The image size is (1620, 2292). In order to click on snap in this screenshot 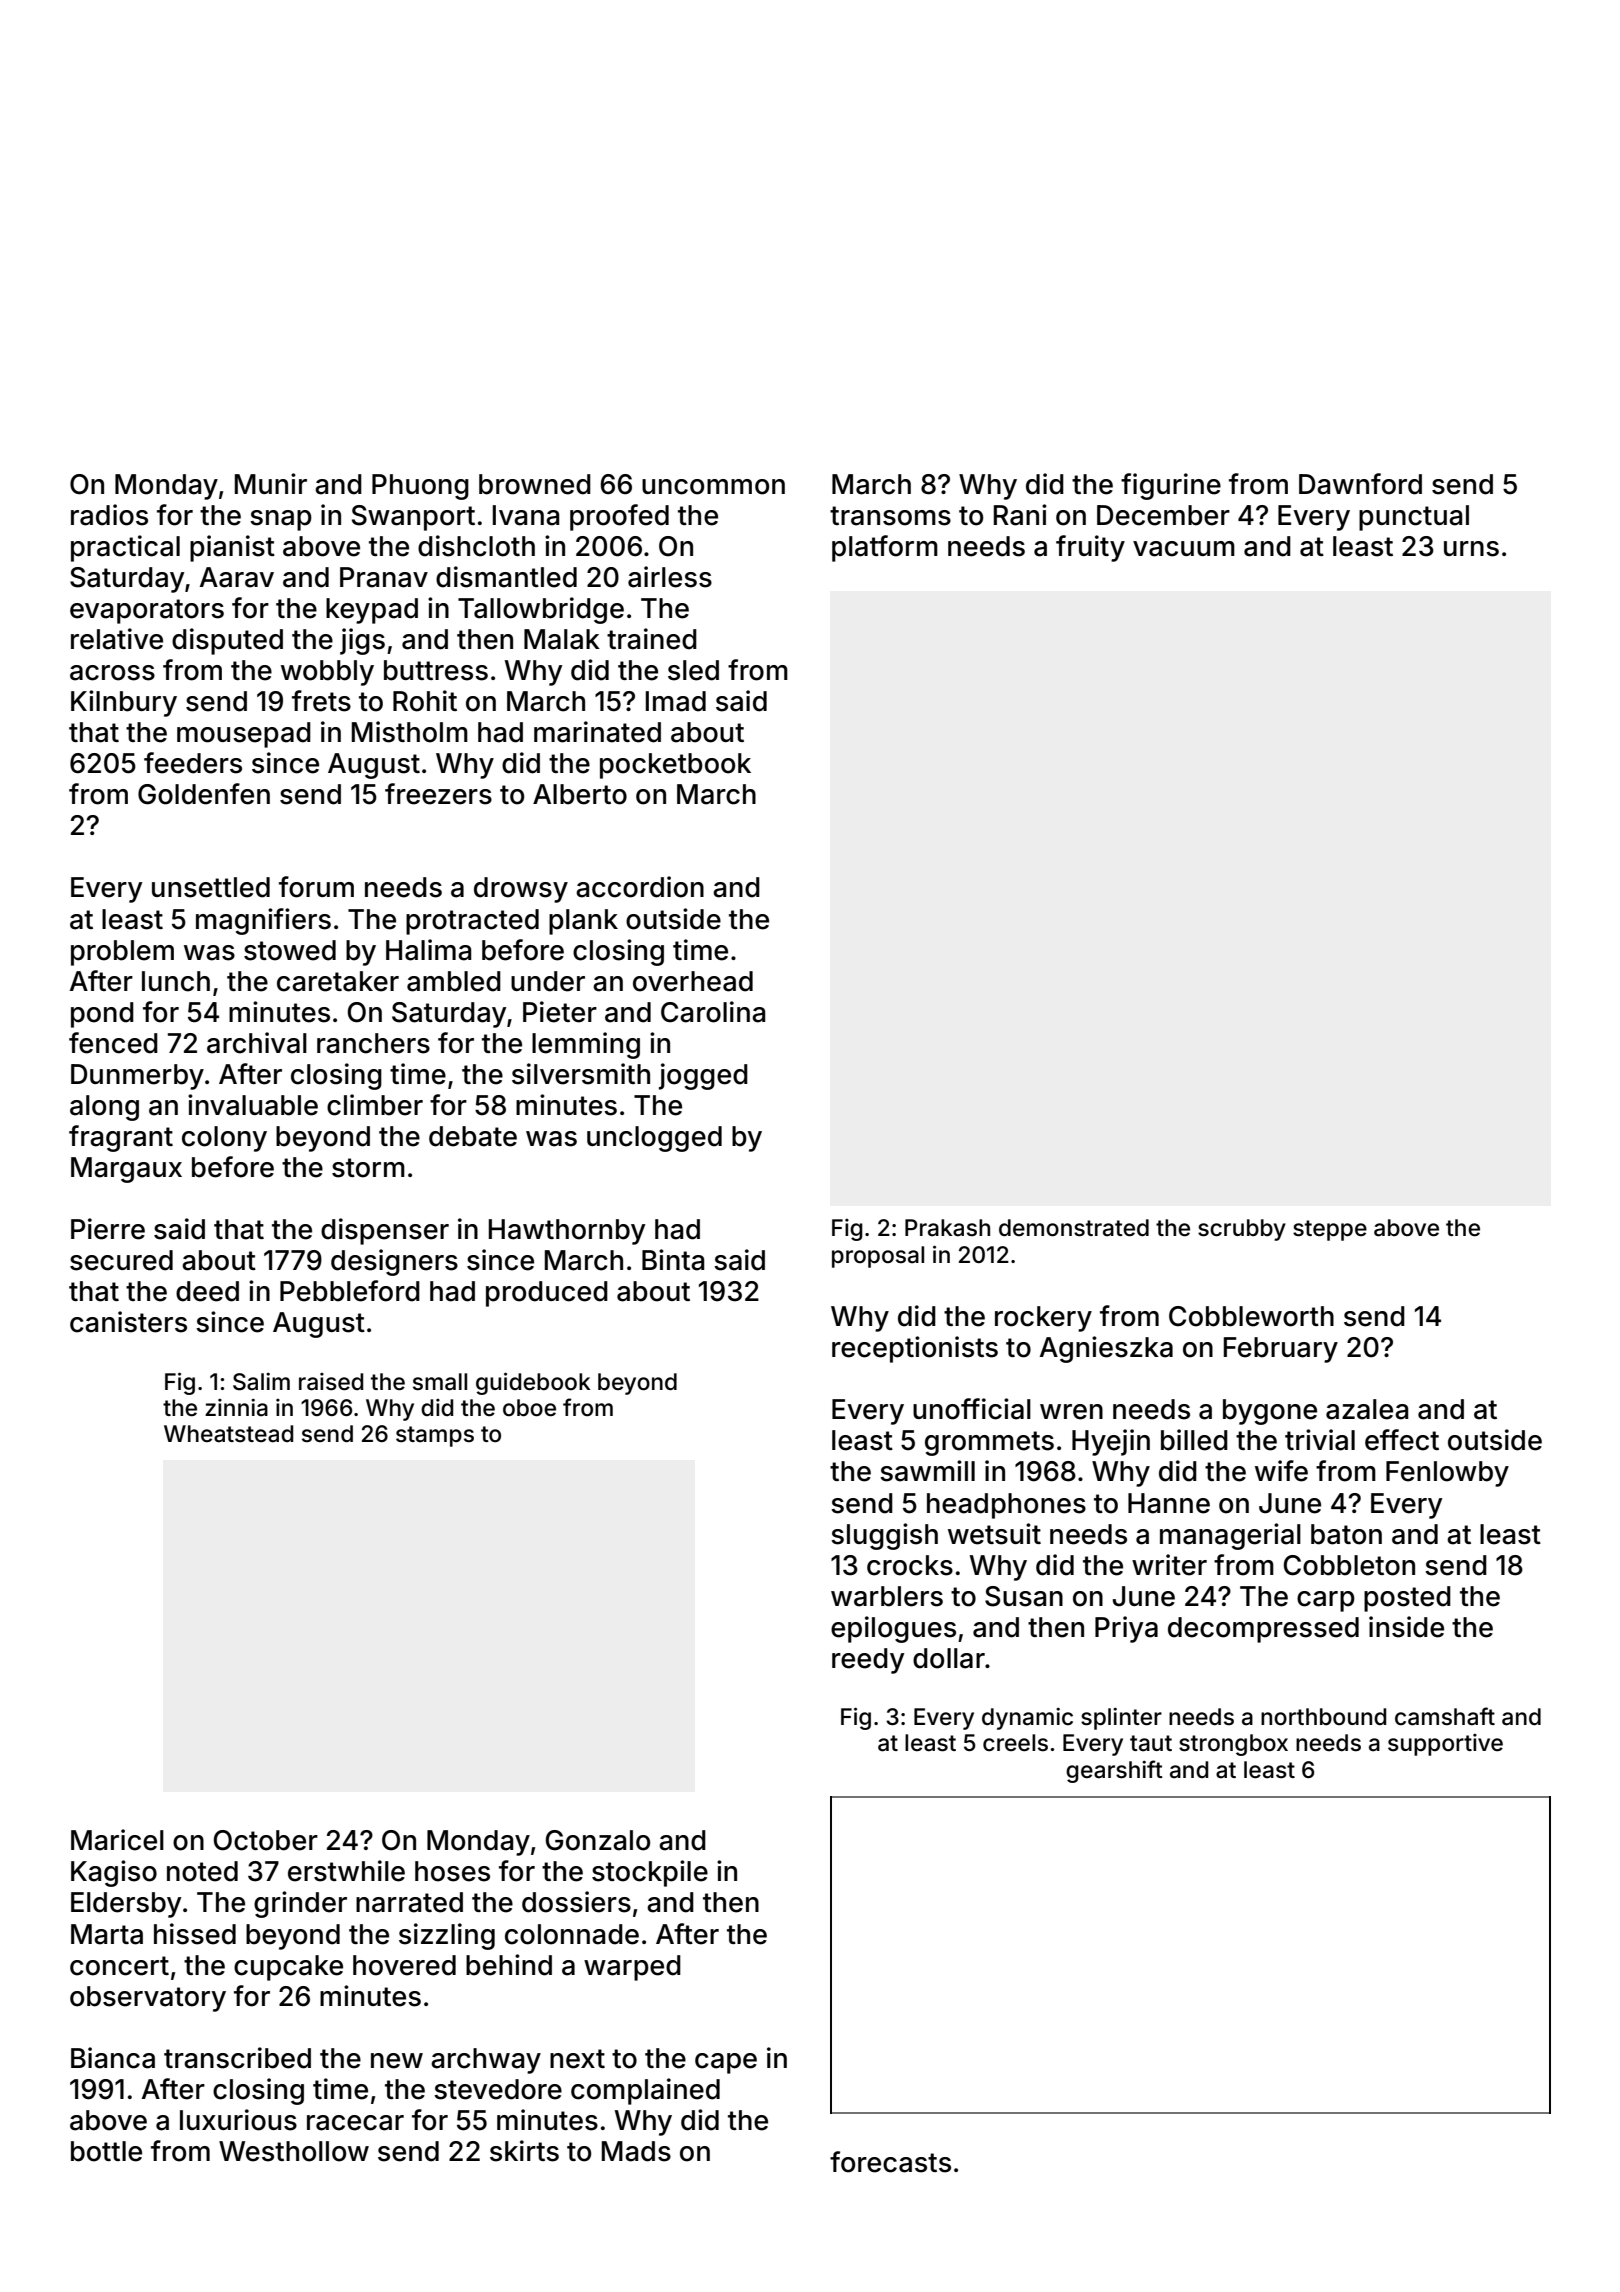, I will do `click(281, 520)`.
